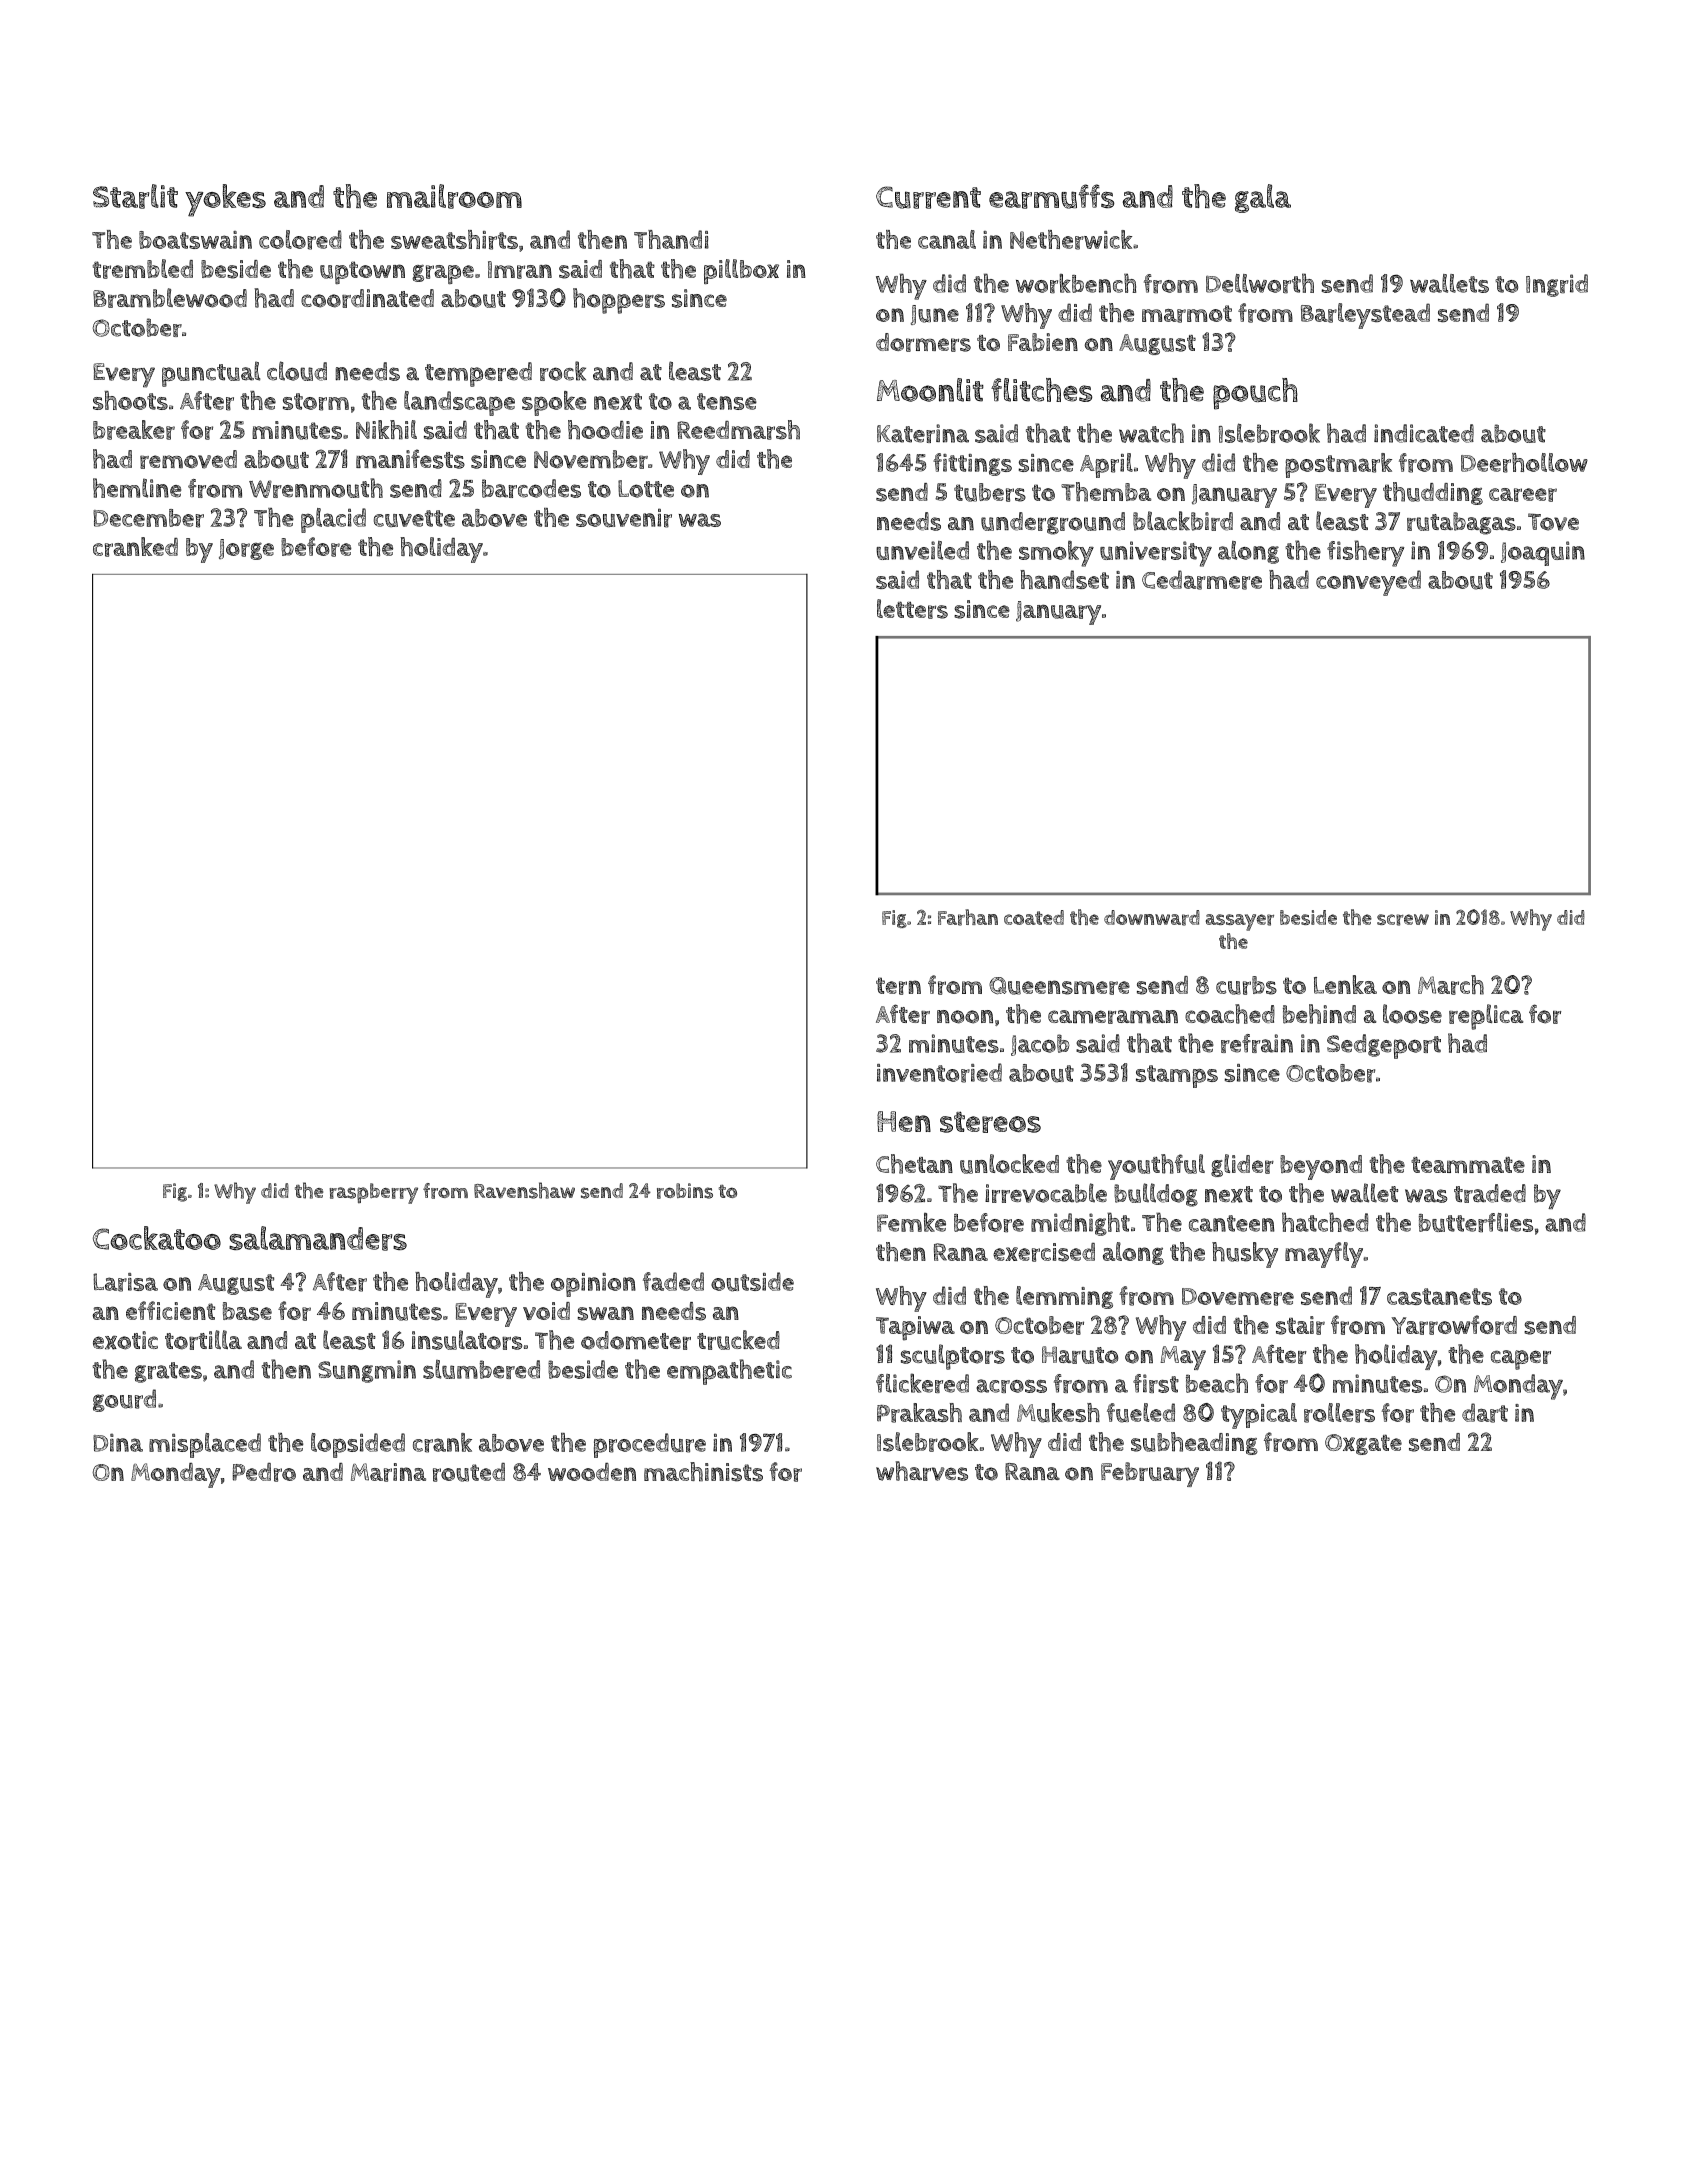 Image resolution: width=1683 pixels, height=2178 pixels. What do you see at coordinates (1368, 583) in the screenshot?
I see `conveyed` at bounding box center [1368, 583].
